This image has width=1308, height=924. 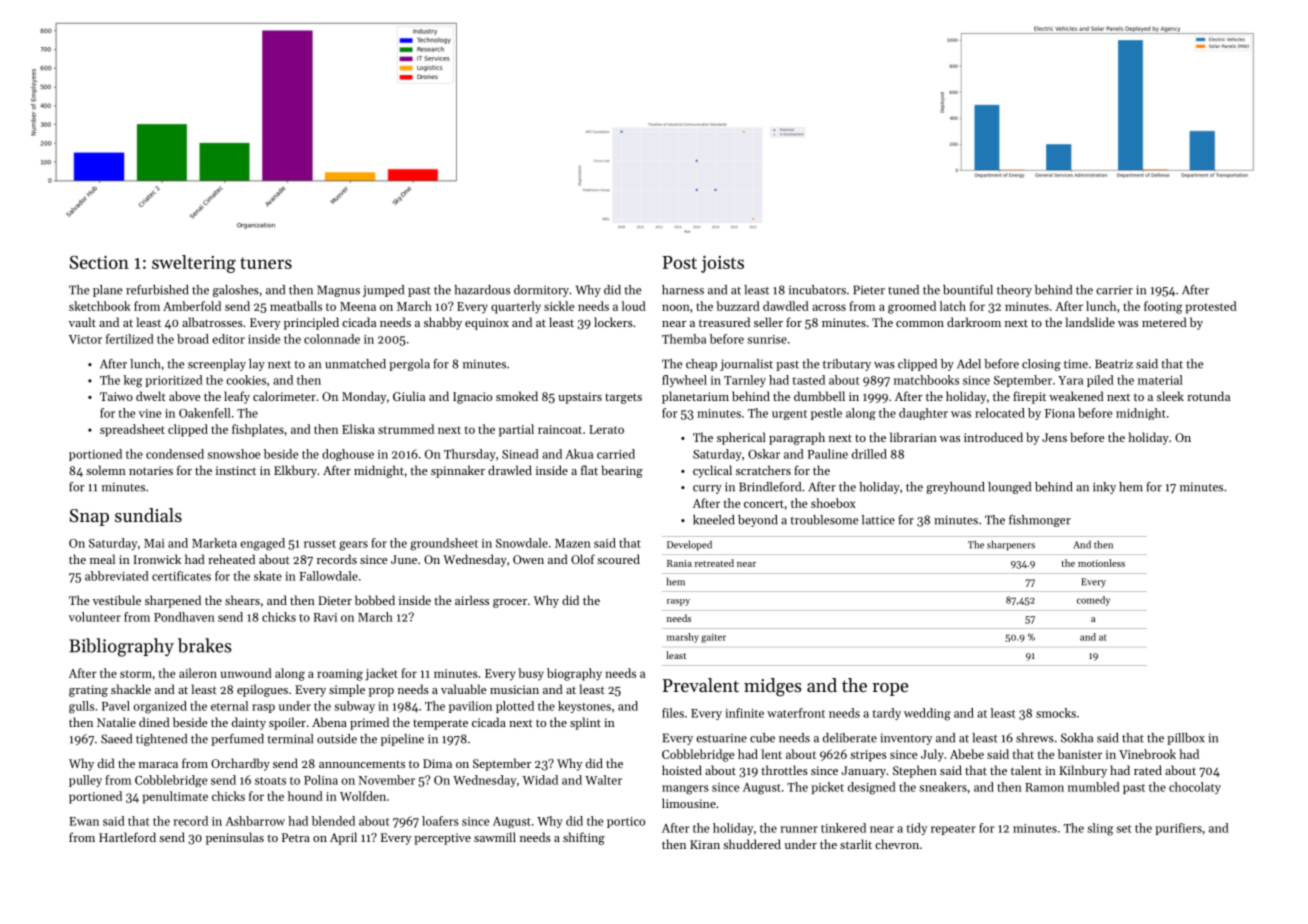 I want to click on tuners, so click(x=266, y=263).
